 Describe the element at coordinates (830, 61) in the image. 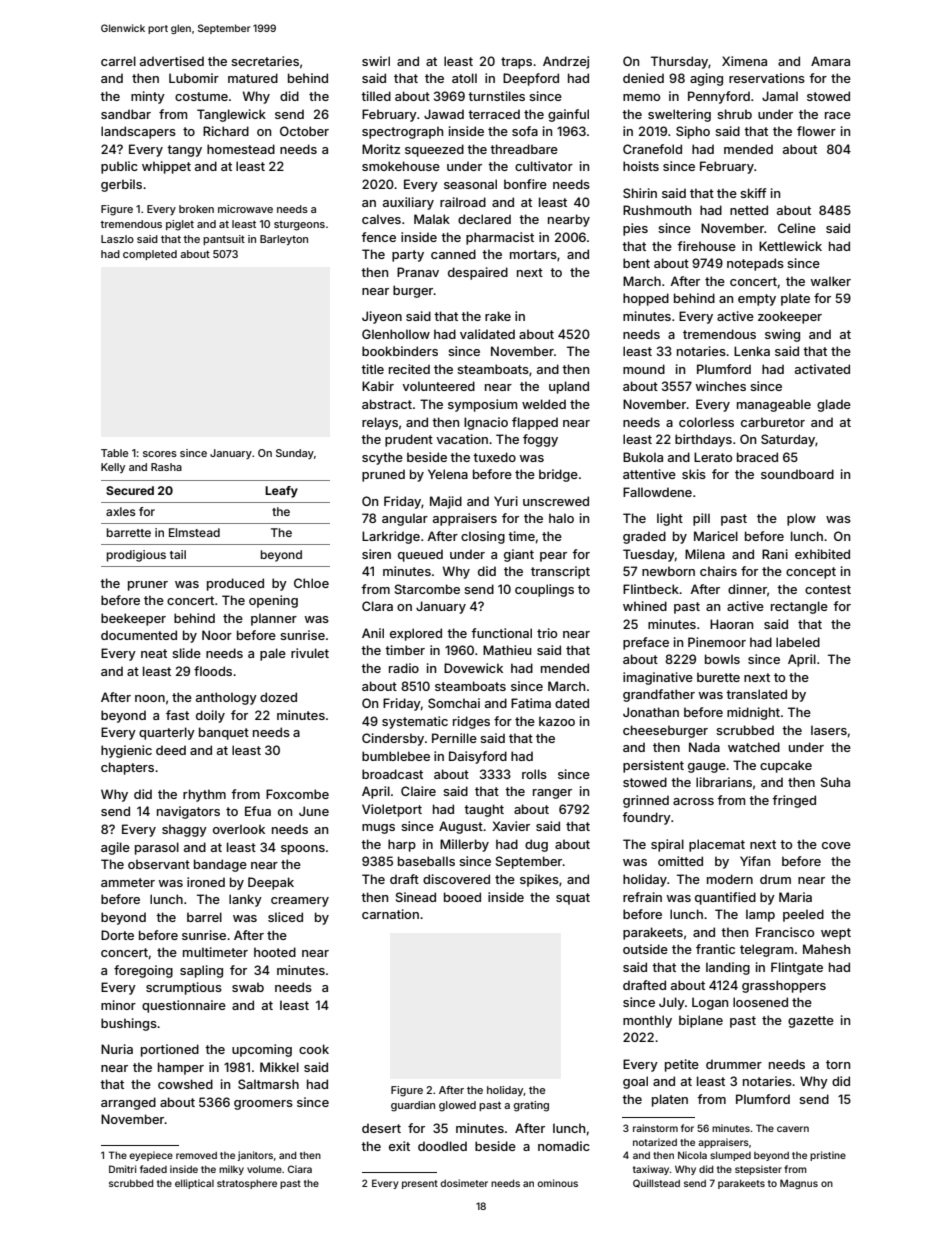

I see `Amara` at that location.
